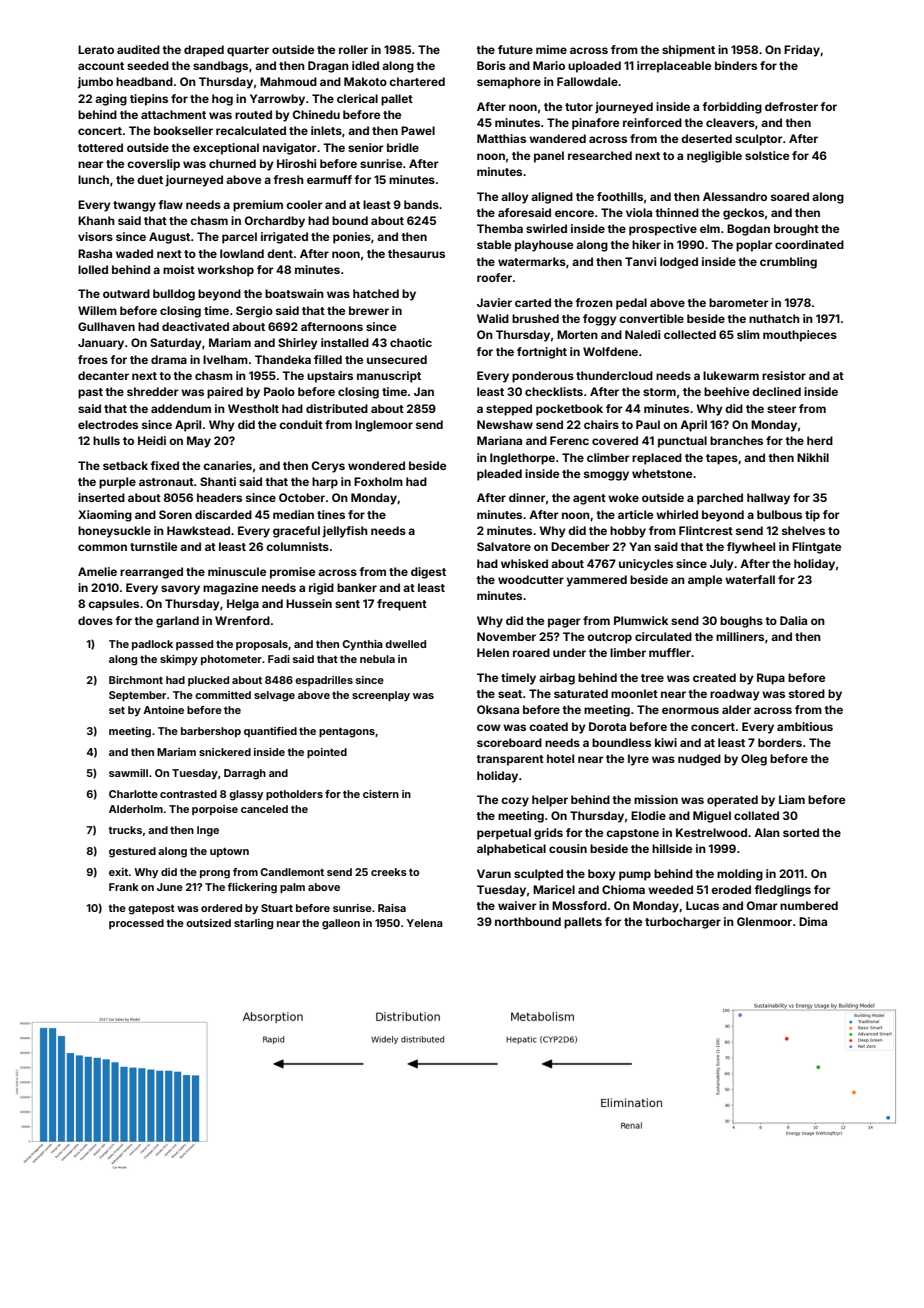 The height and width of the page is (1308, 924). Describe the element at coordinates (262, 645) in the page. I see `proposals` at that location.
